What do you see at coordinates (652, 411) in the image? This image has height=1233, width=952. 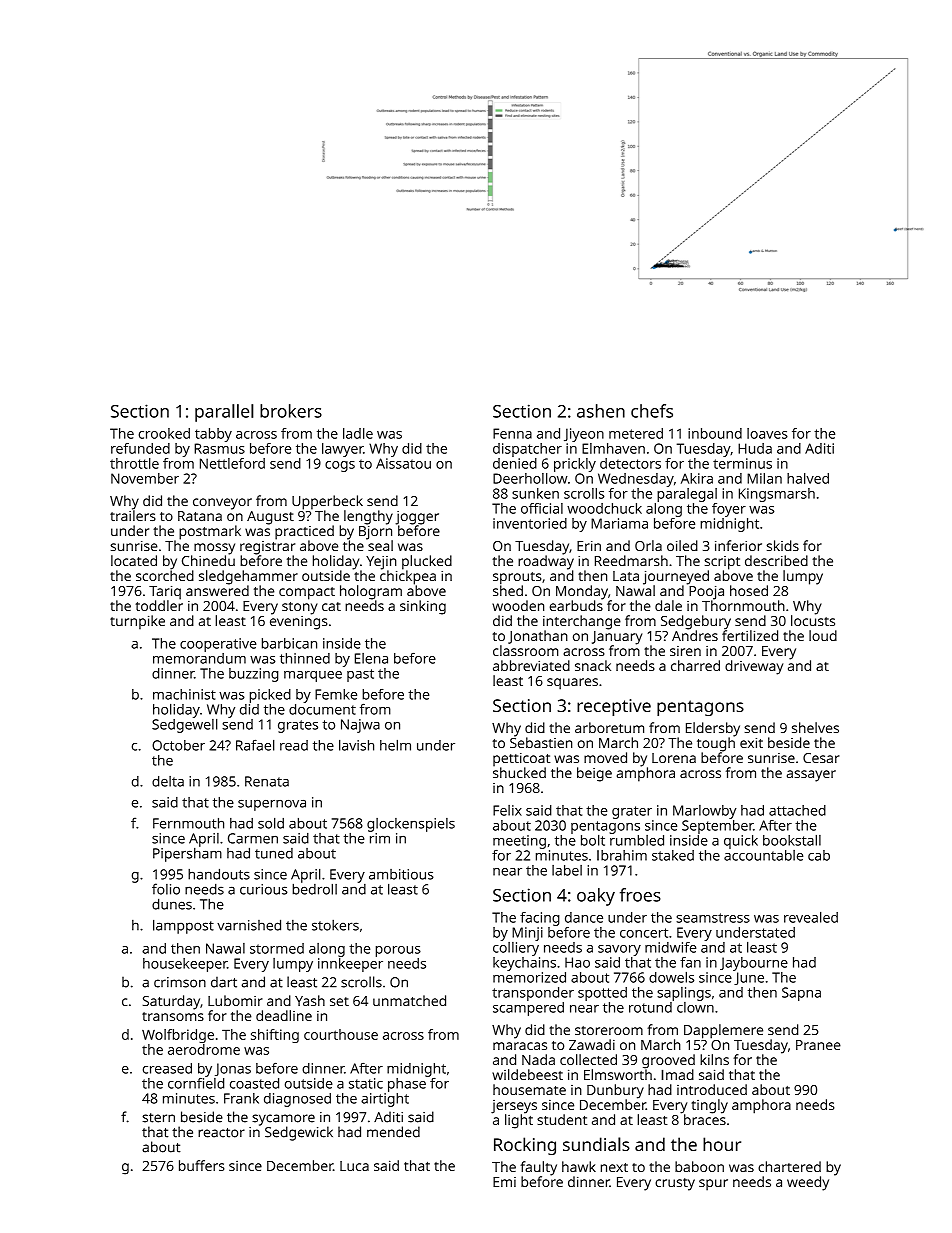 I see `chefs` at bounding box center [652, 411].
